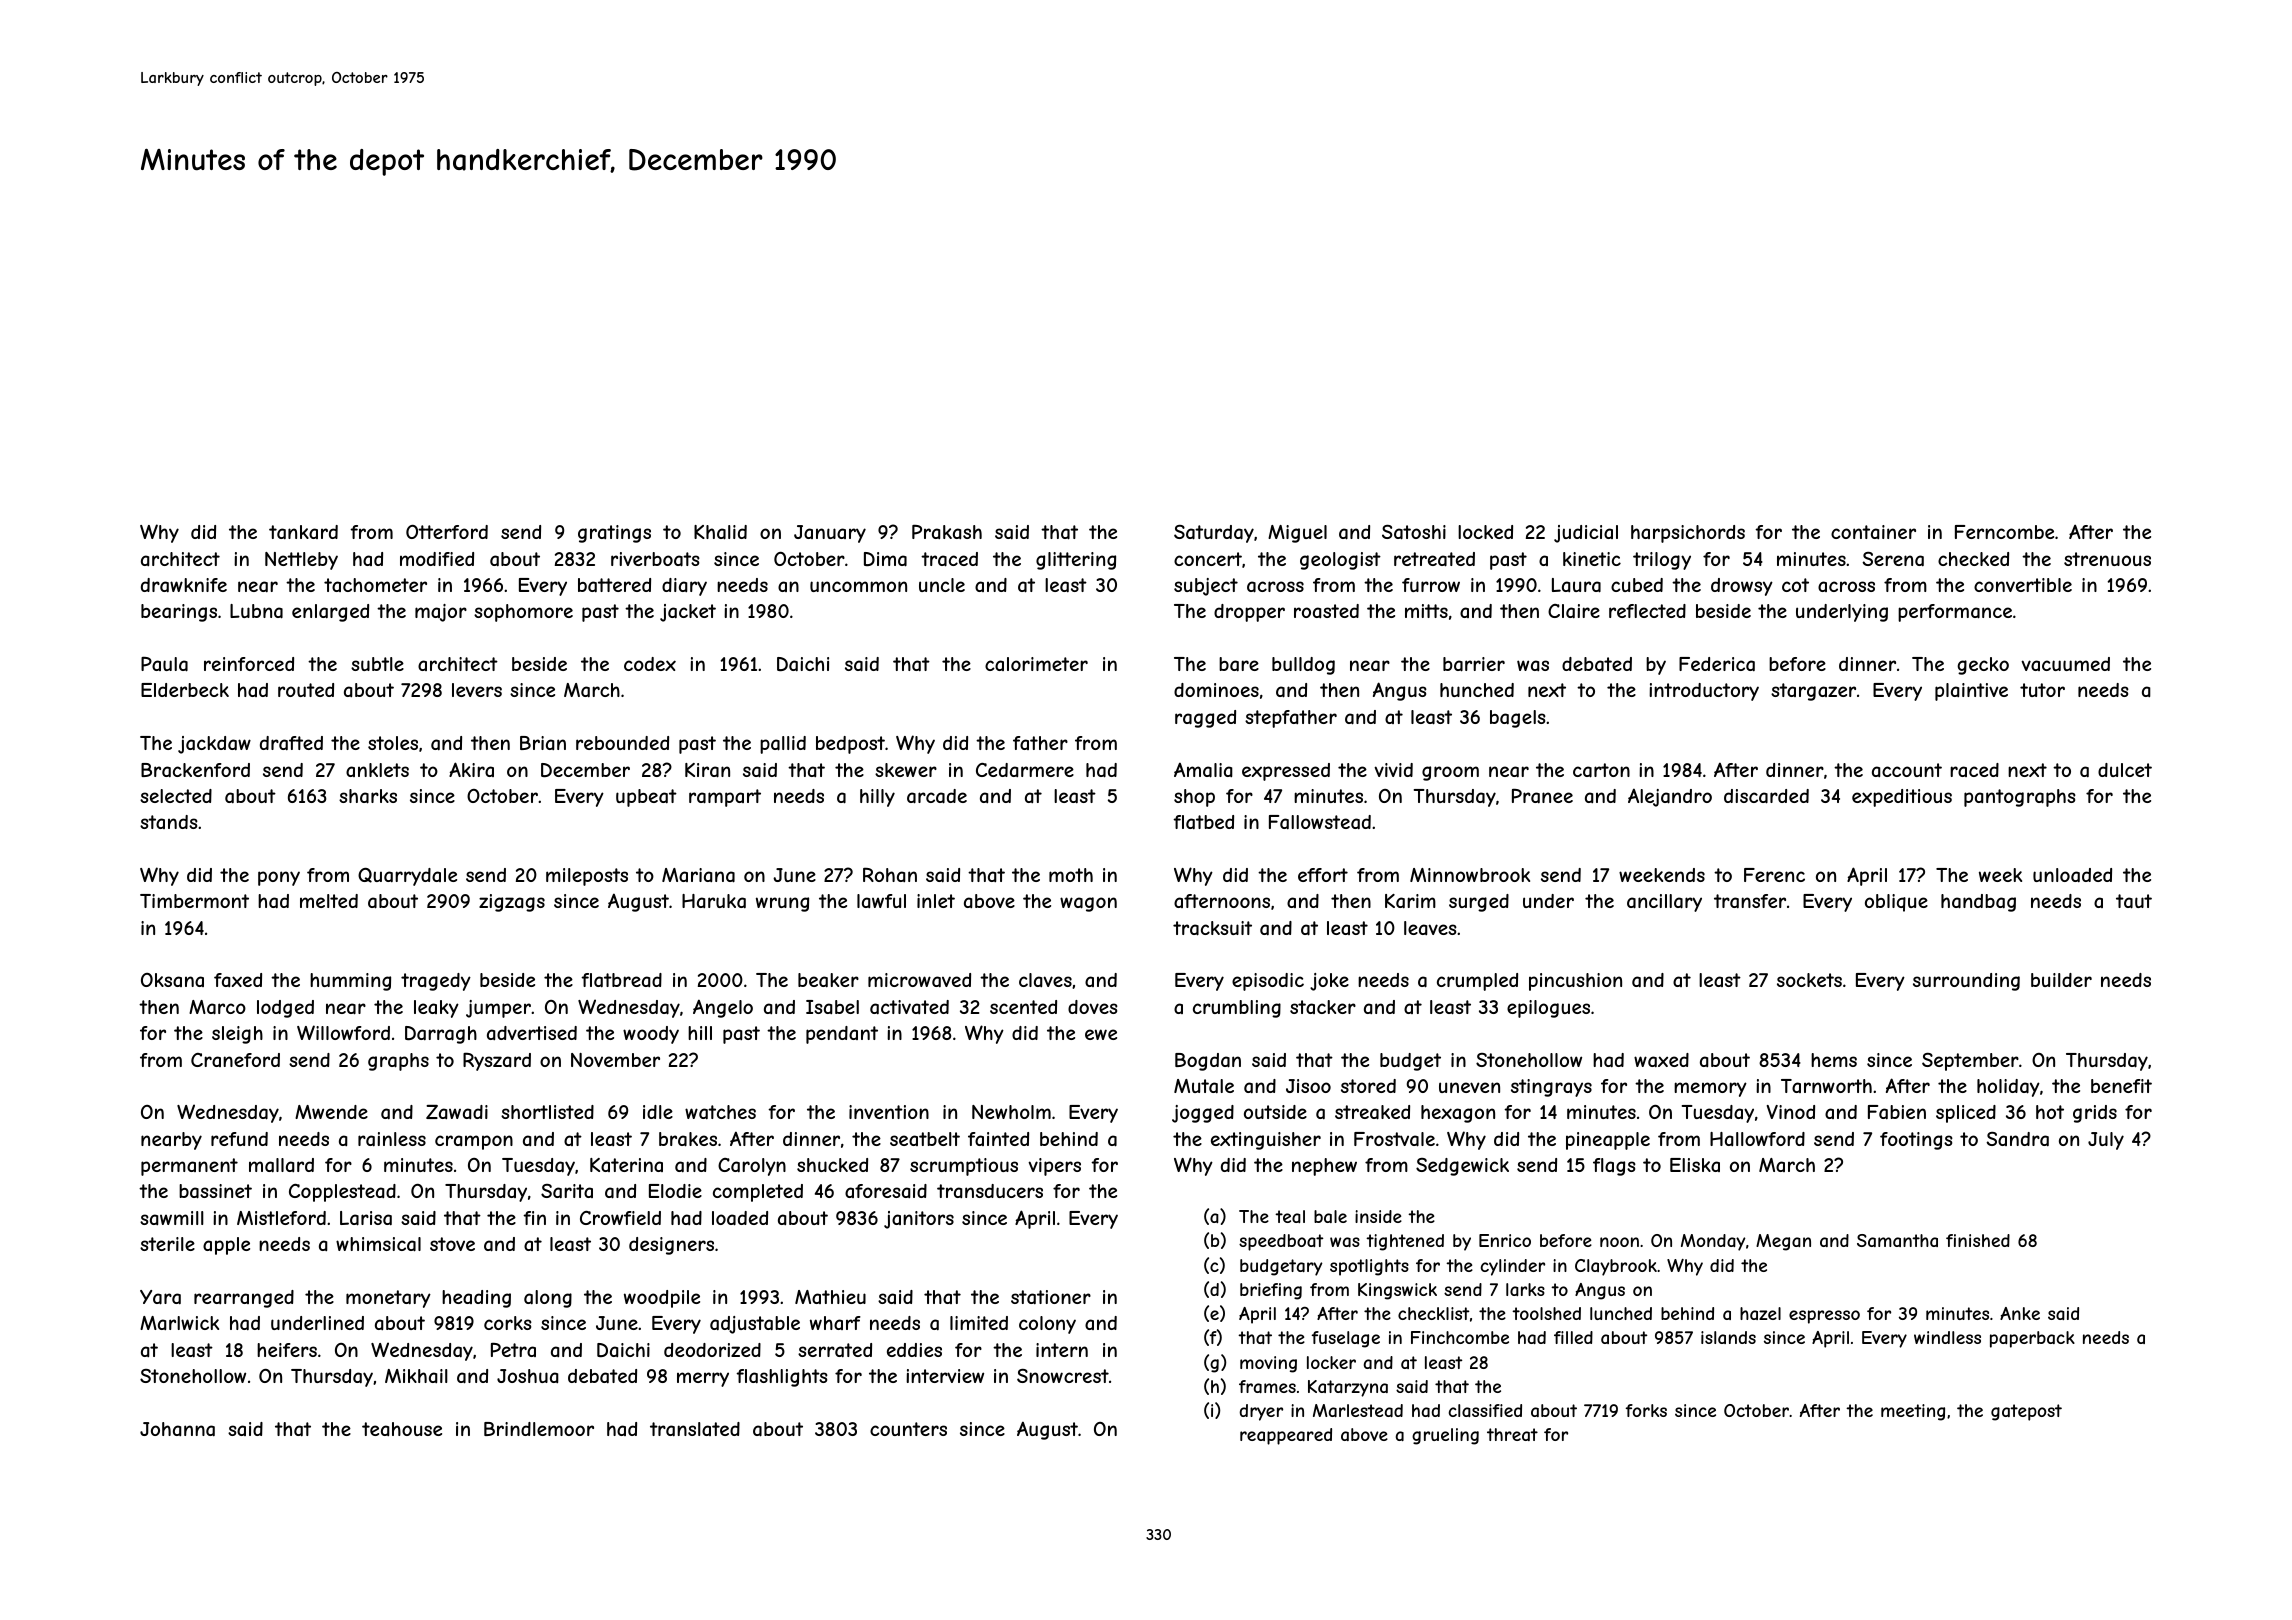 Image resolution: width=2292 pixels, height=1620 pixels. What do you see at coordinates (1695, 1165) in the screenshot?
I see `Eliska` at bounding box center [1695, 1165].
